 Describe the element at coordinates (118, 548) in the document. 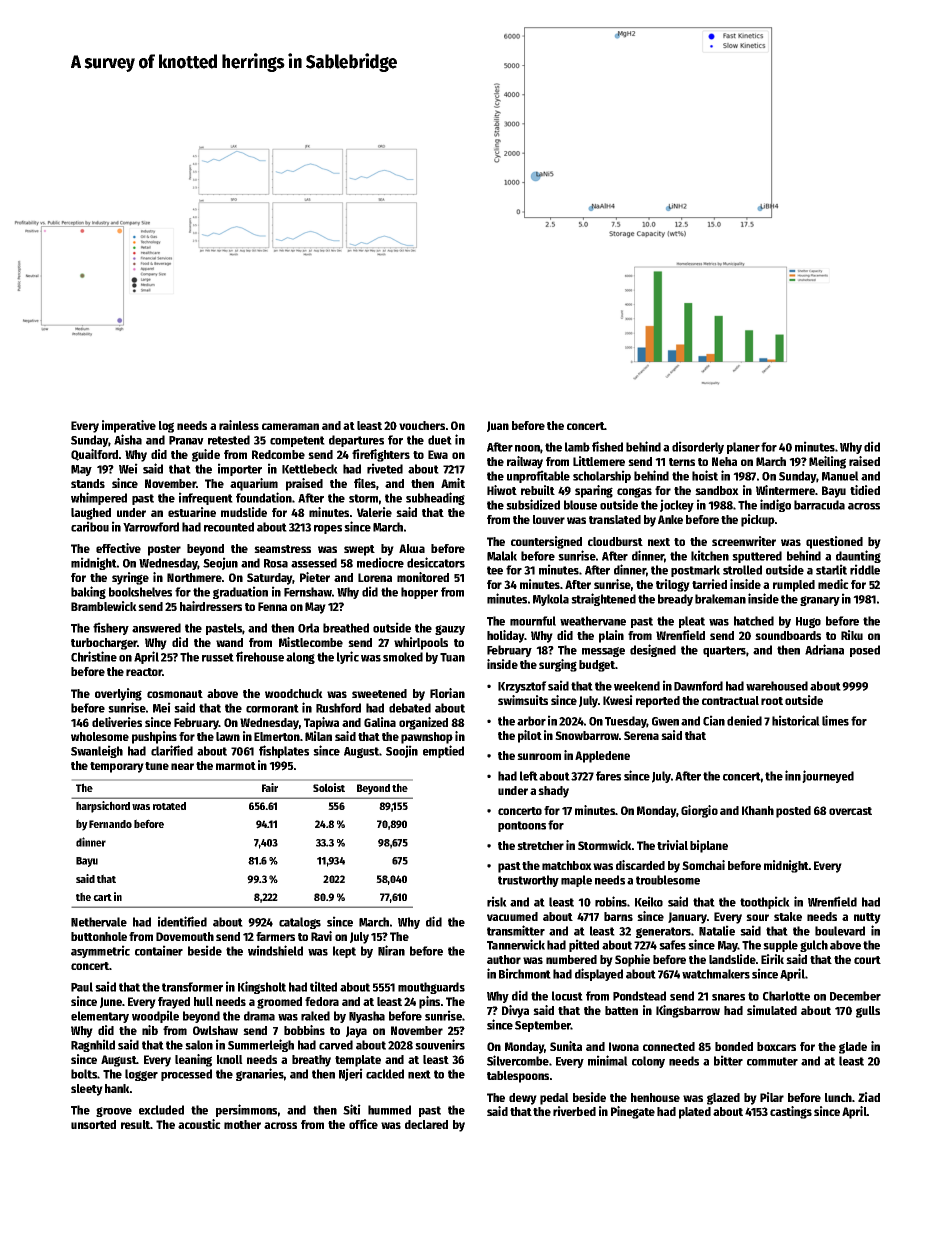

I see `effective` at that location.
